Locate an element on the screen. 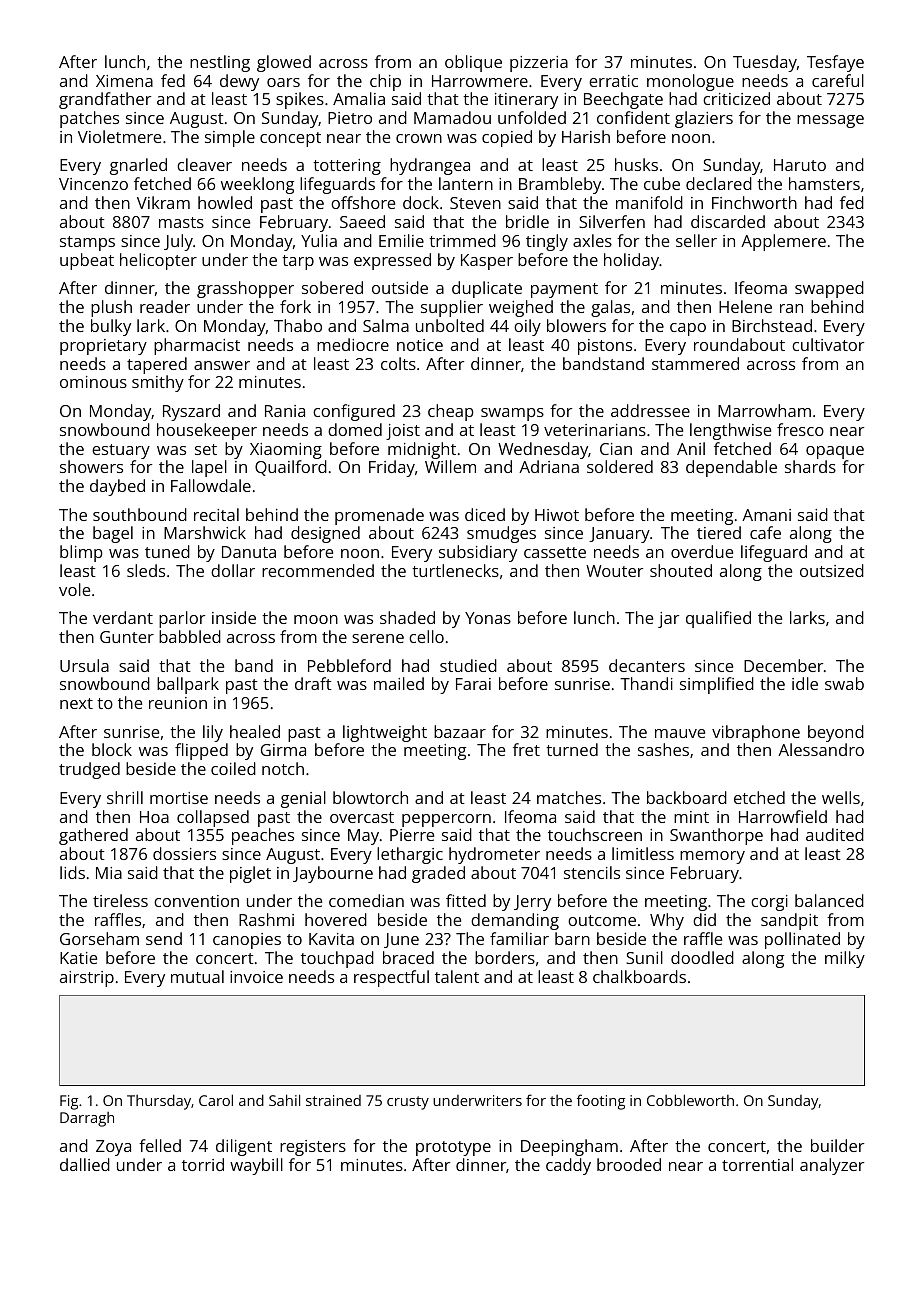 Image resolution: width=924 pixels, height=1308 pixels. pizzeria is located at coordinates (539, 64).
